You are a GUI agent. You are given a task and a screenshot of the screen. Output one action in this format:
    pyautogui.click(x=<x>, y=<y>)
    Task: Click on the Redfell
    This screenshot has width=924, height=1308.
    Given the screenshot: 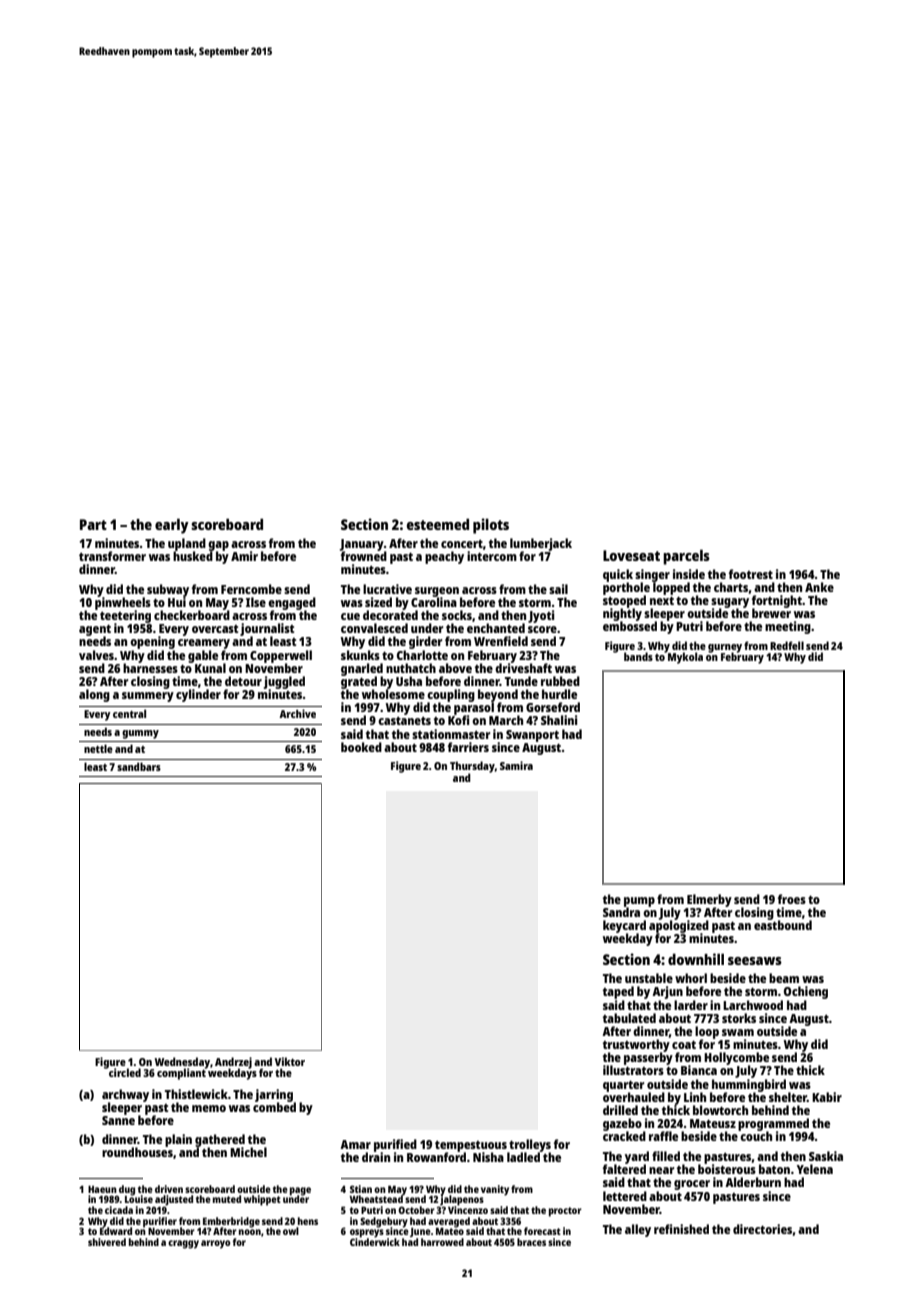 What is the action you would take?
    pyautogui.click(x=787, y=645)
